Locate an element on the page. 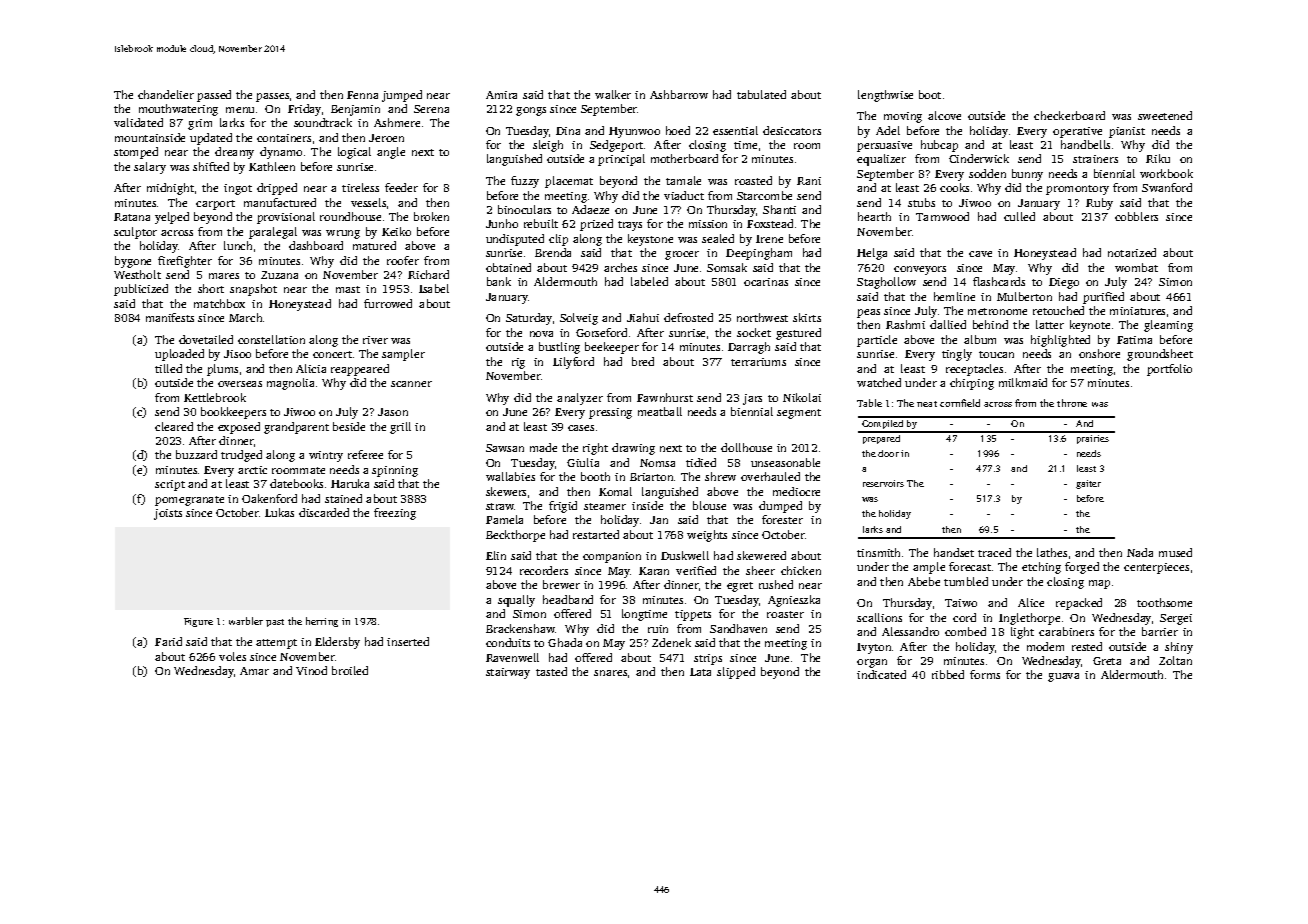 This page has height=924, width=1308. Swanford is located at coordinates (1167, 187).
